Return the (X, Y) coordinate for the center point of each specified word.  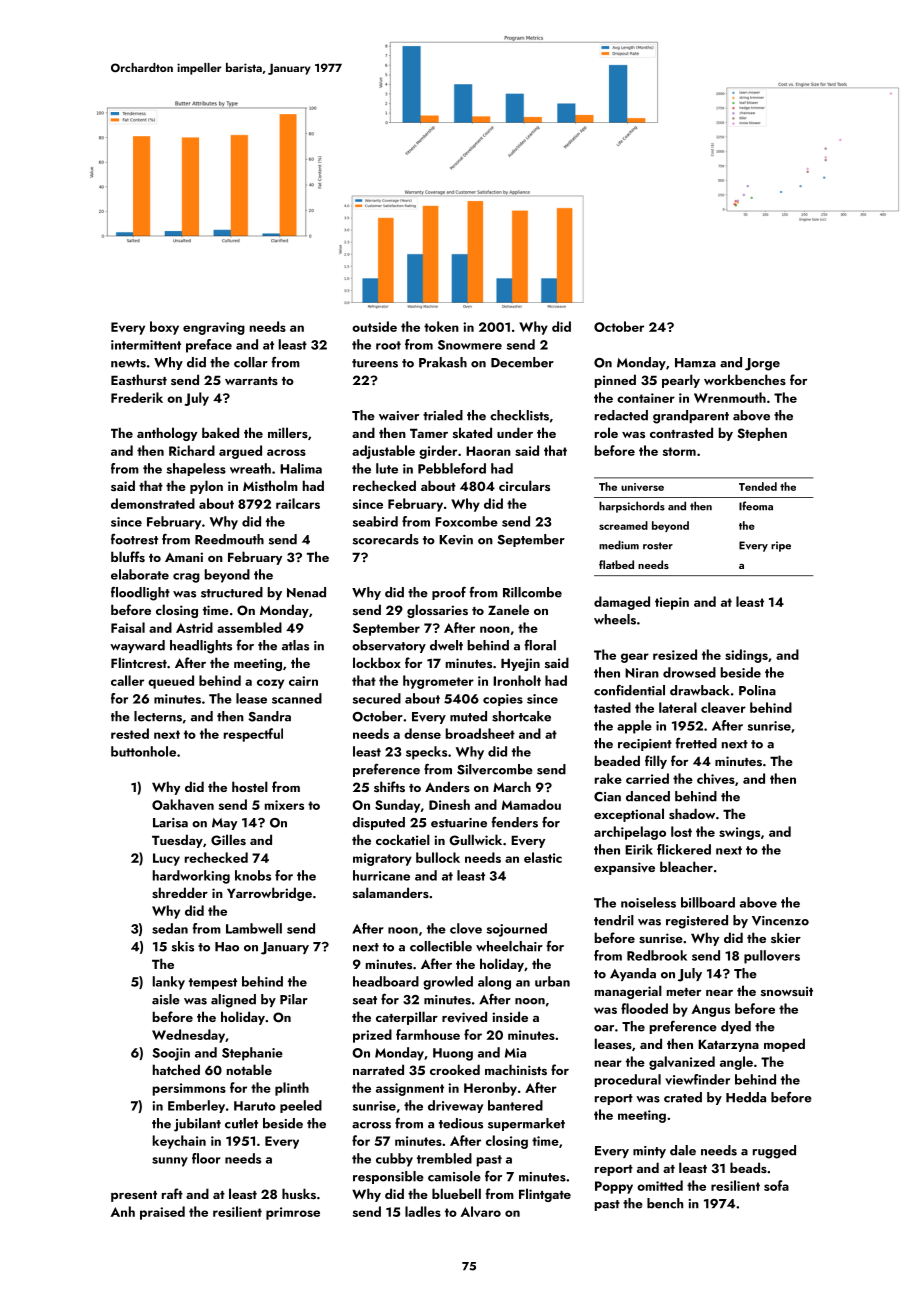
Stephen (762, 434)
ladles (423, 1211)
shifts (389, 786)
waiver (399, 416)
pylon (206, 487)
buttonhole (143, 751)
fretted (696, 743)
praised (162, 1213)
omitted (660, 1185)
